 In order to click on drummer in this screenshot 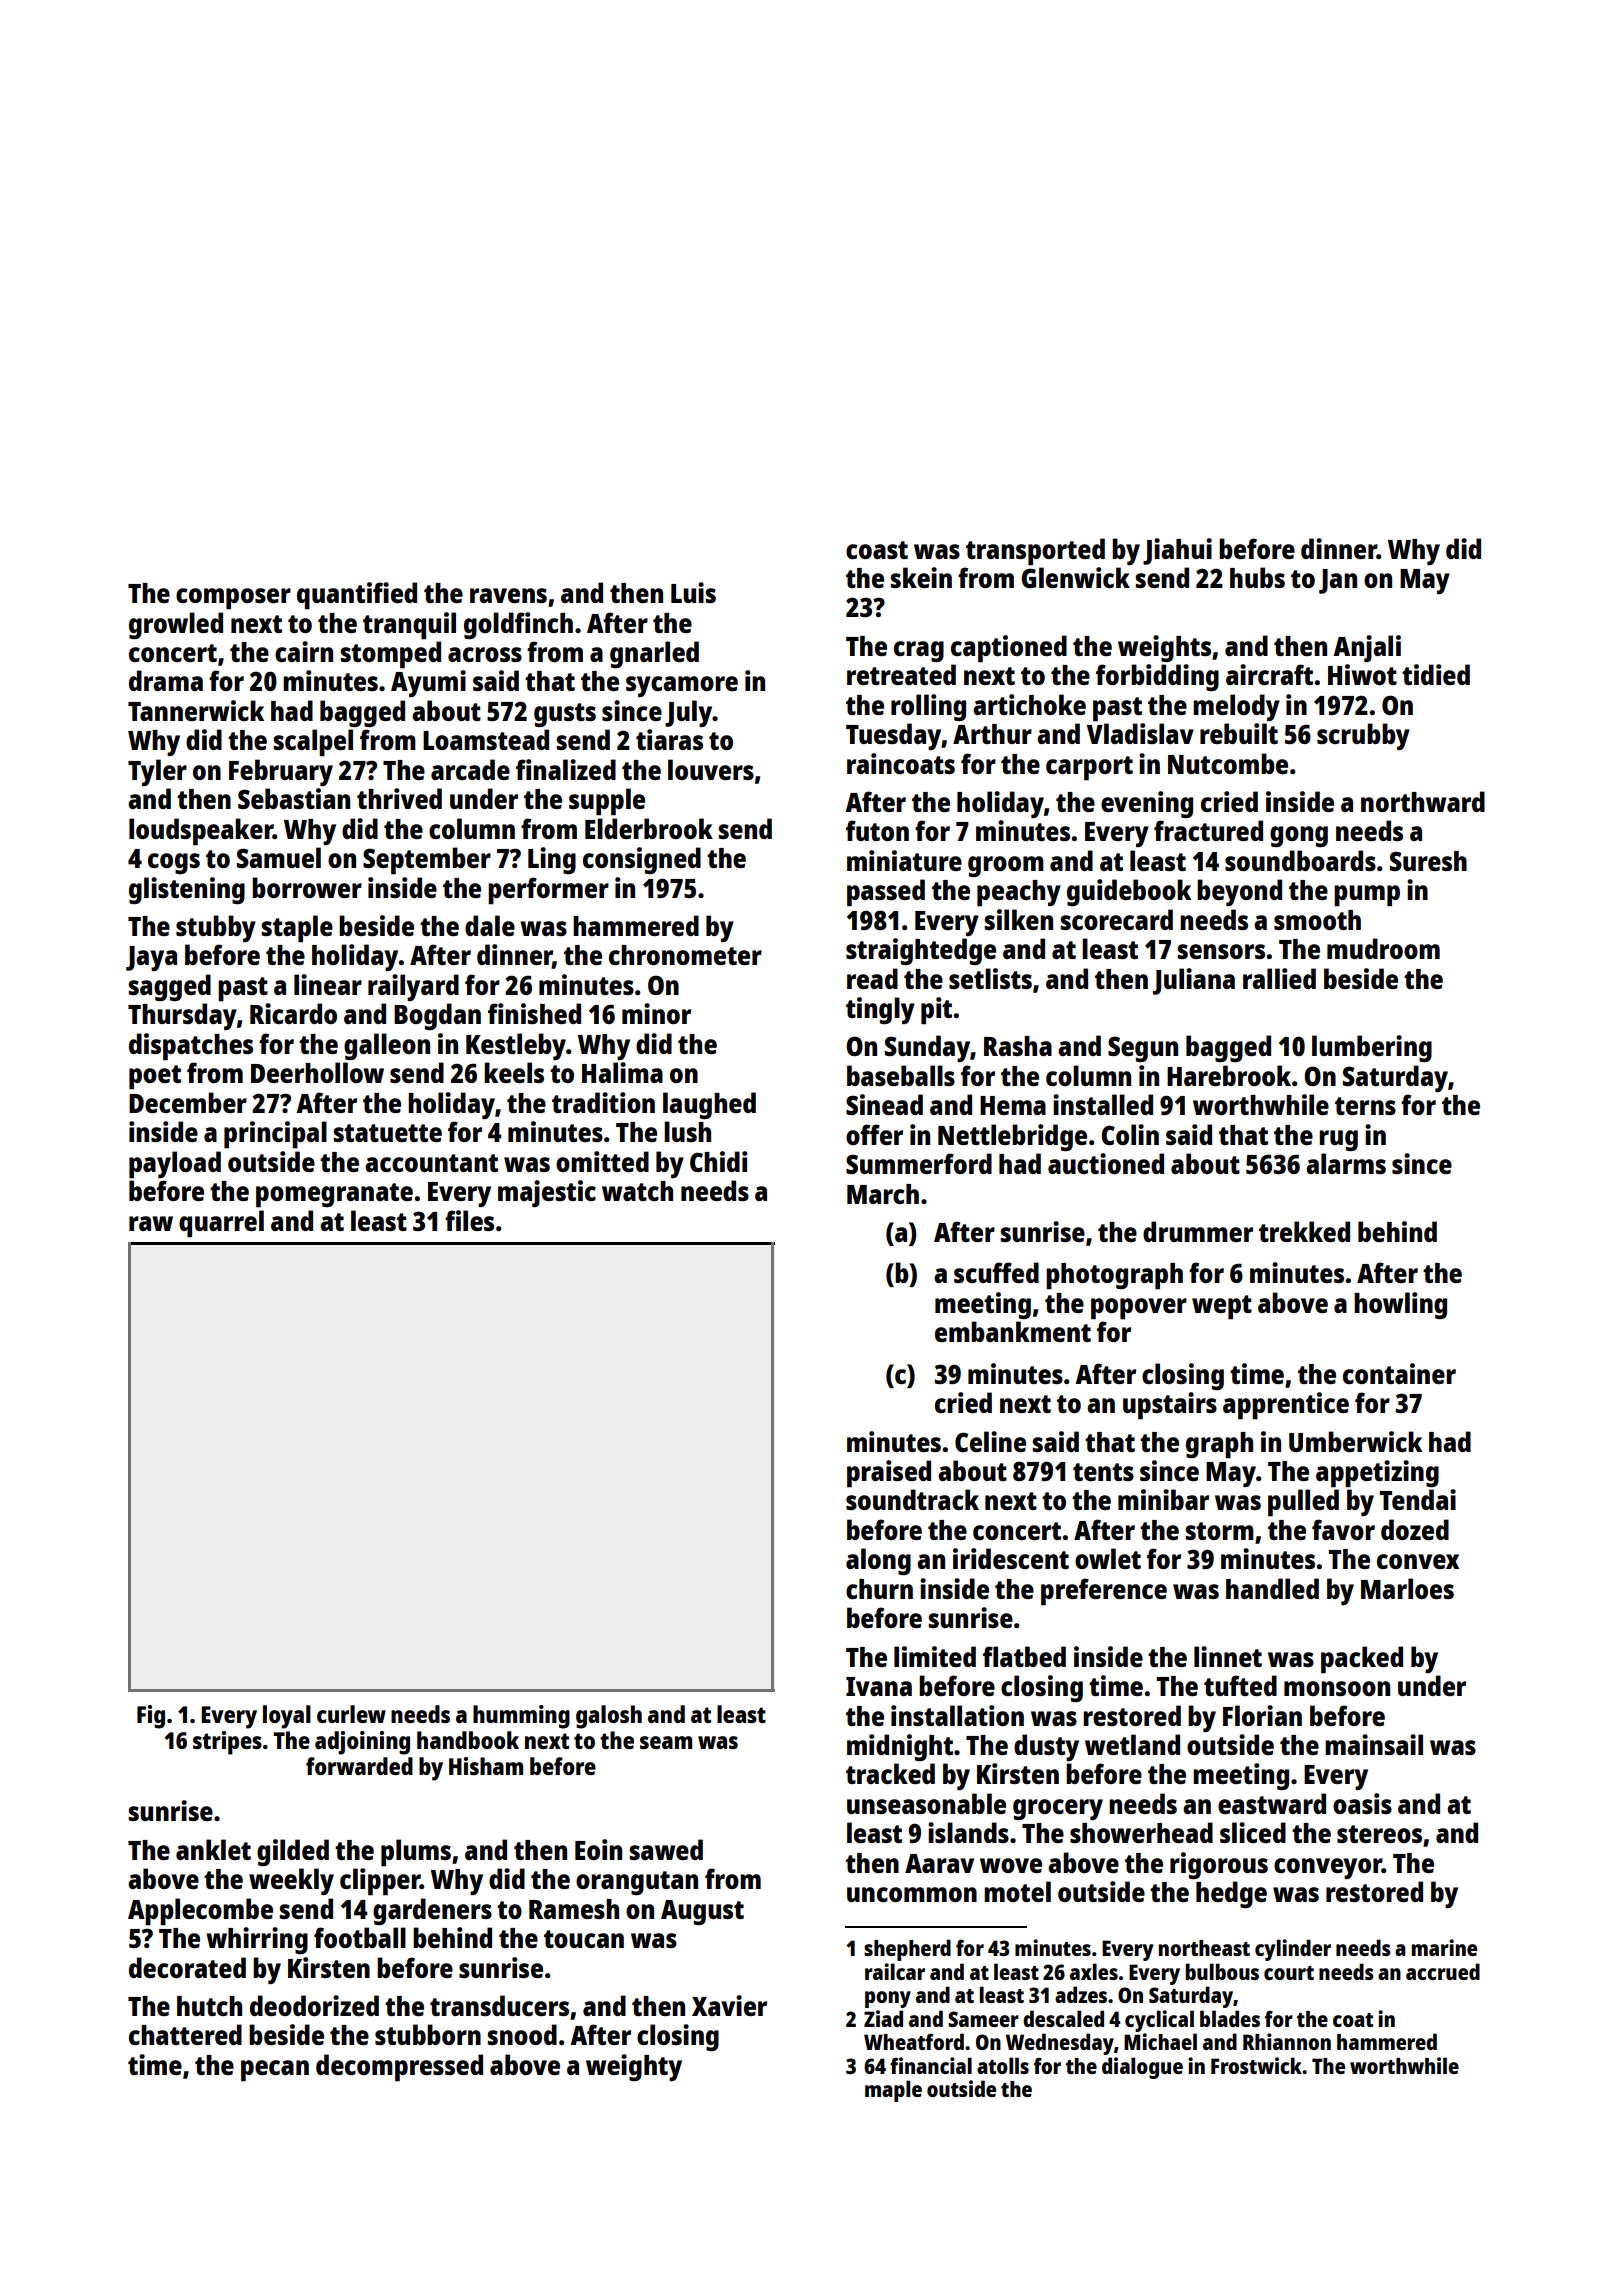, I will do `click(1198, 1231)`.
